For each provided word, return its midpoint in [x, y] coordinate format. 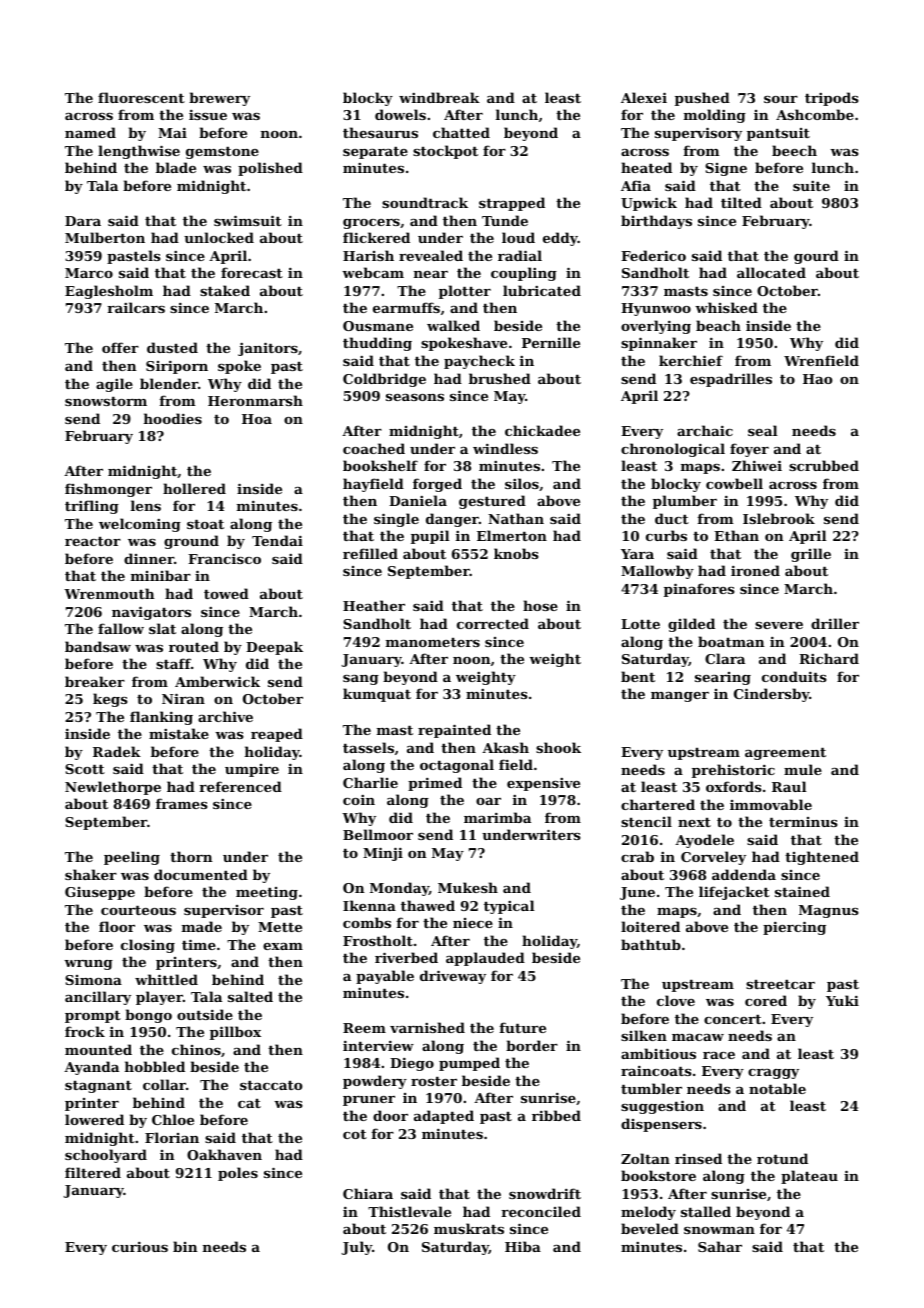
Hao [817, 379]
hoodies [173, 418]
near [431, 274]
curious [140, 1246]
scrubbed [824, 465]
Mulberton [105, 237]
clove [676, 1000]
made [202, 926]
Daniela [418, 500]
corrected [493, 623]
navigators [151, 613]
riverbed [406, 957]
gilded [691, 625]
